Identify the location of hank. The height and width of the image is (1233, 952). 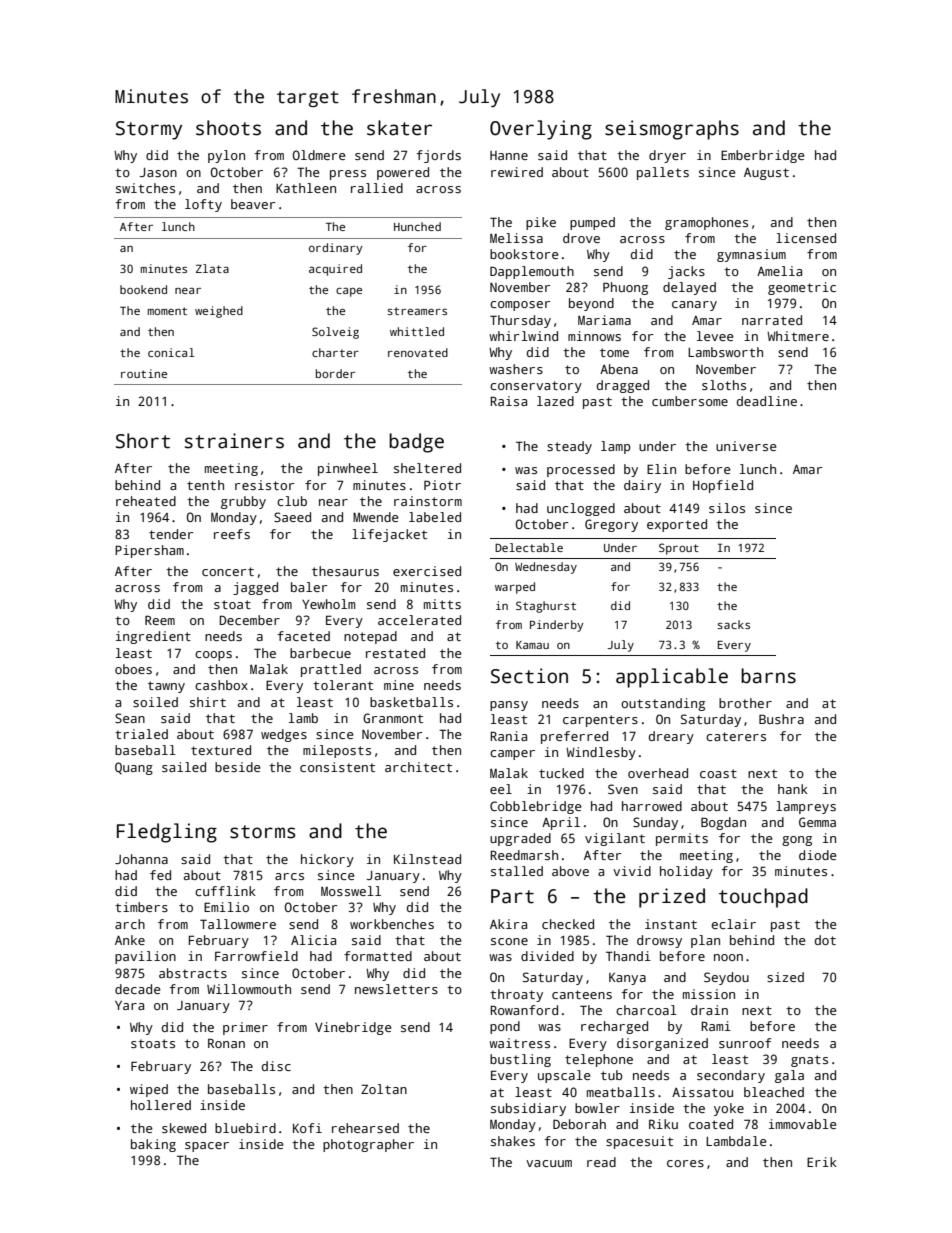
(793, 789).
